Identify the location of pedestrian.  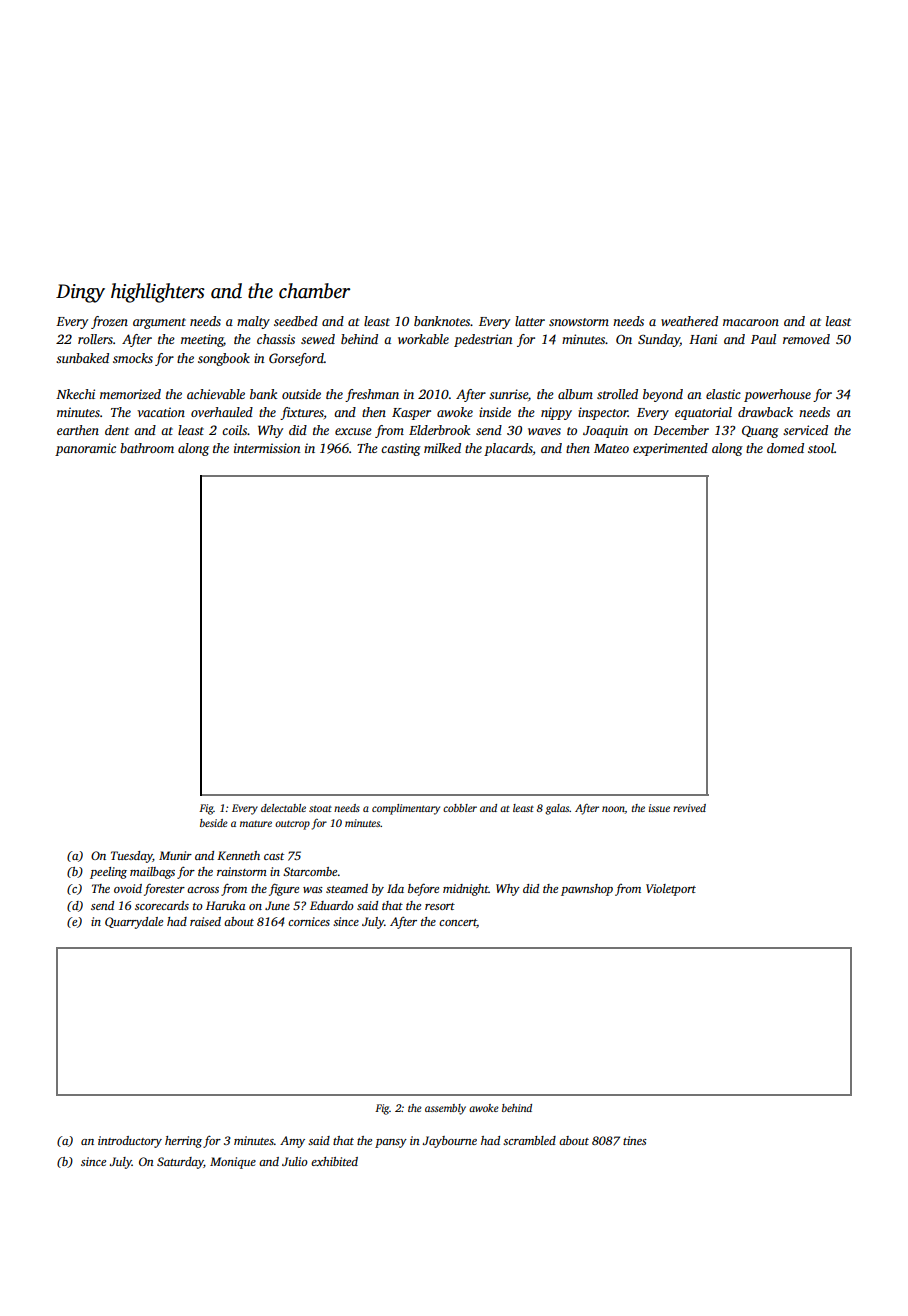
(483, 340).
